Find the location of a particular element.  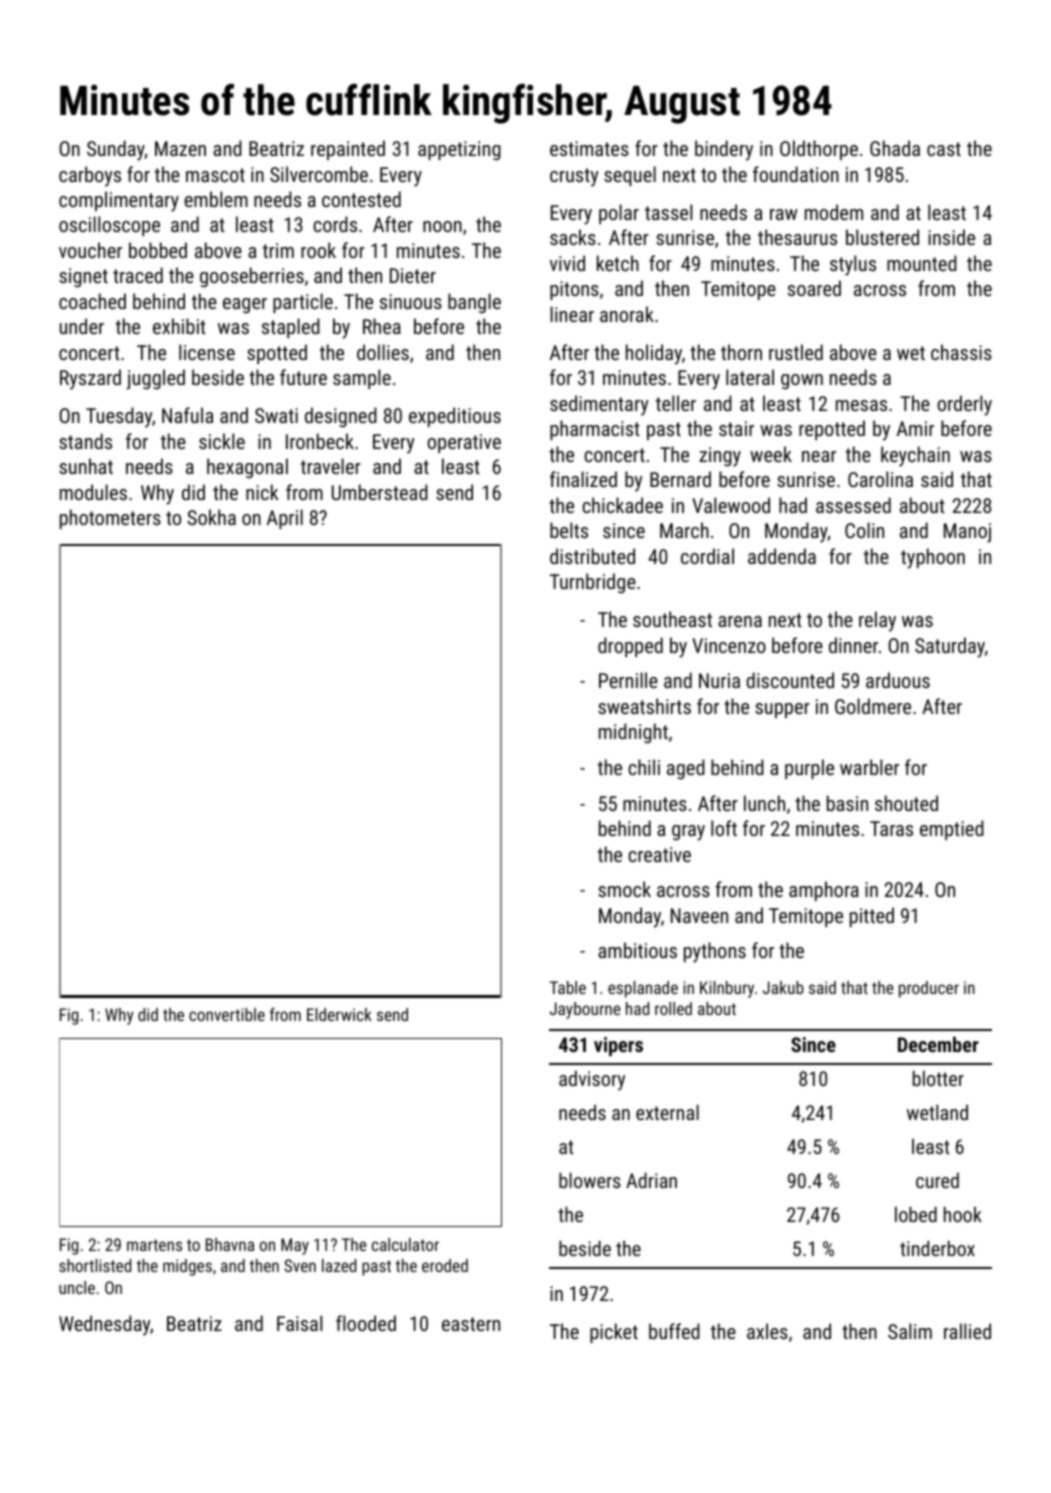

Goldmere is located at coordinates (873, 706).
